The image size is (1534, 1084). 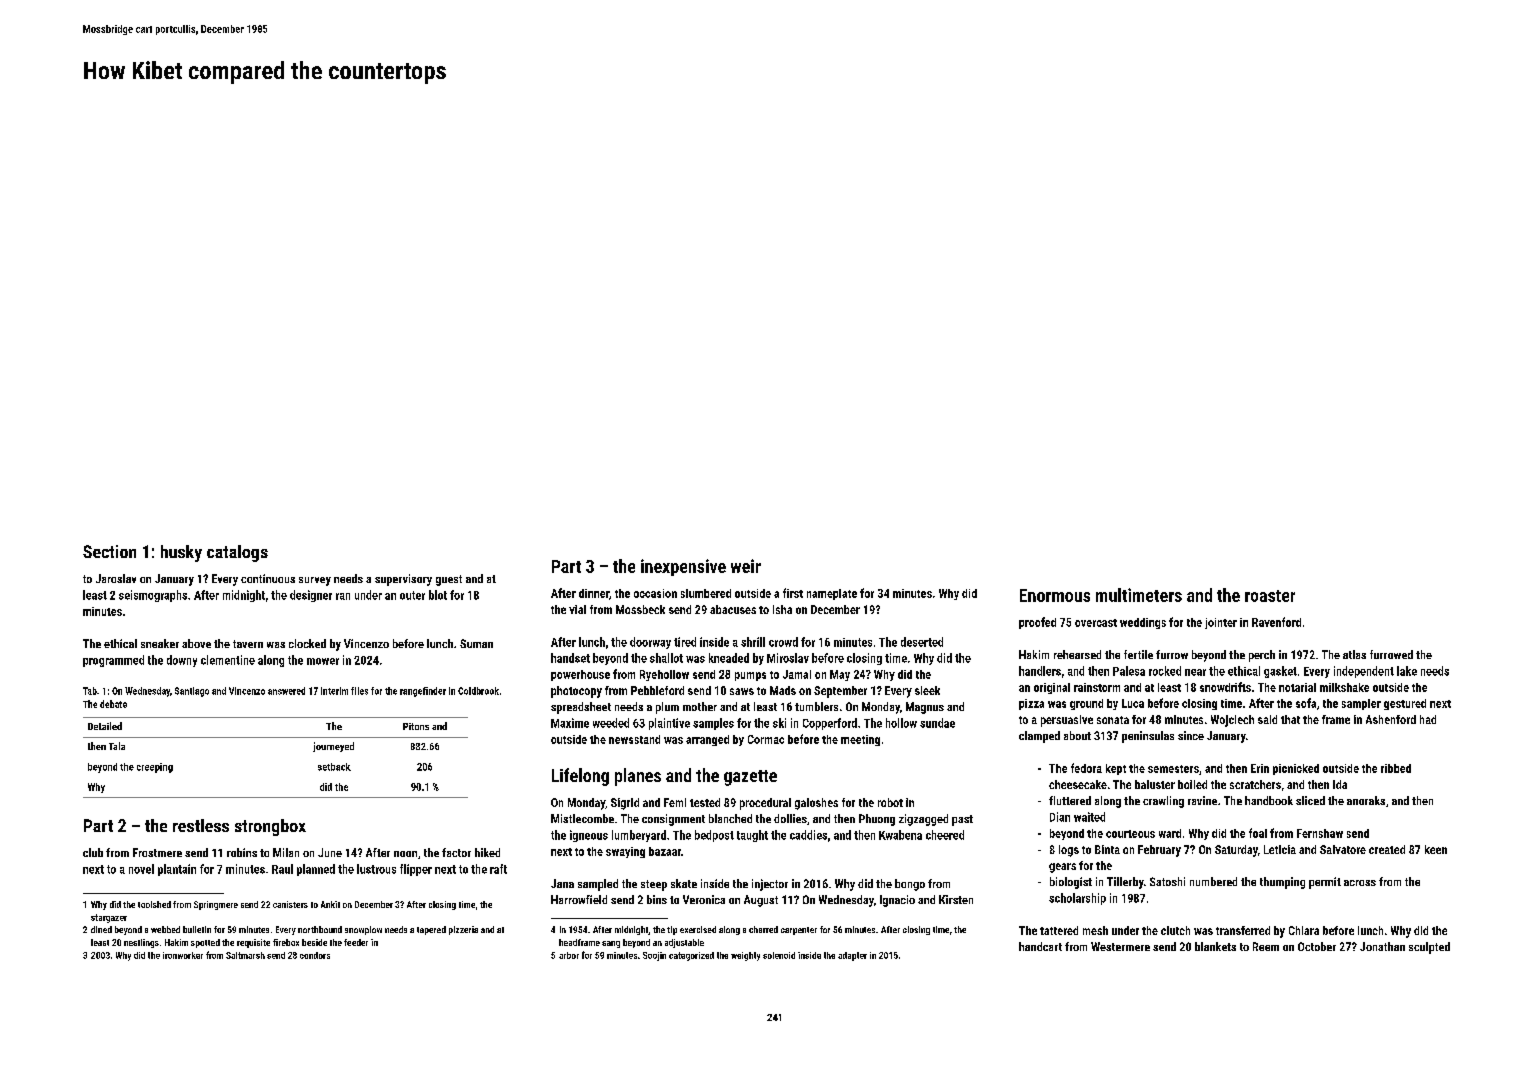 What do you see at coordinates (268, 578) in the image?
I see `continuous` at bounding box center [268, 578].
